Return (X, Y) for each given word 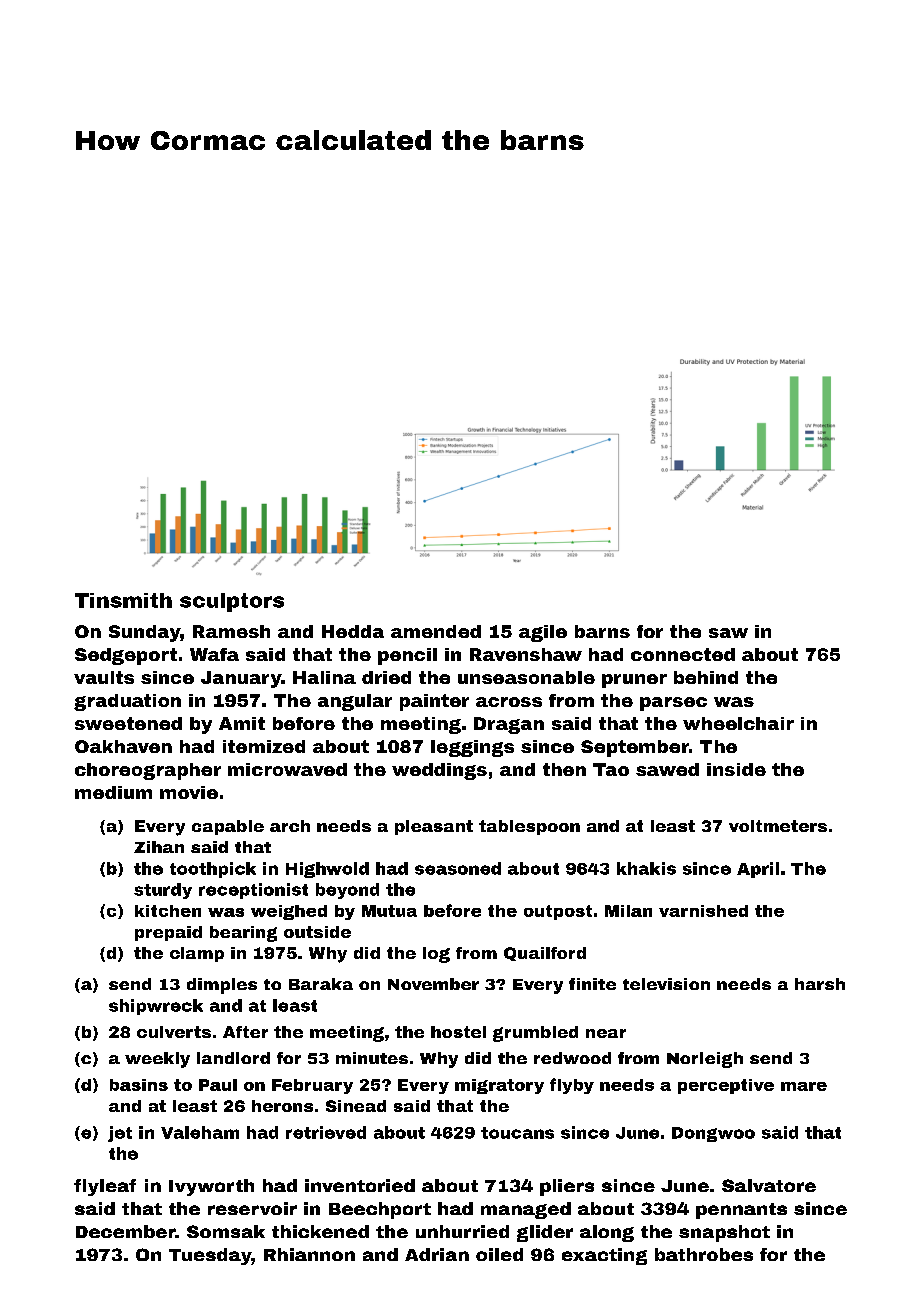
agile (543, 633)
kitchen (168, 911)
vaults (104, 677)
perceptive (726, 1086)
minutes (372, 1058)
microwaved (287, 769)
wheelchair (738, 723)
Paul (218, 1085)
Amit (242, 723)
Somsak (226, 1231)
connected (683, 654)
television (666, 984)
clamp (197, 954)
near (606, 1033)
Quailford (545, 954)
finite (592, 984)
